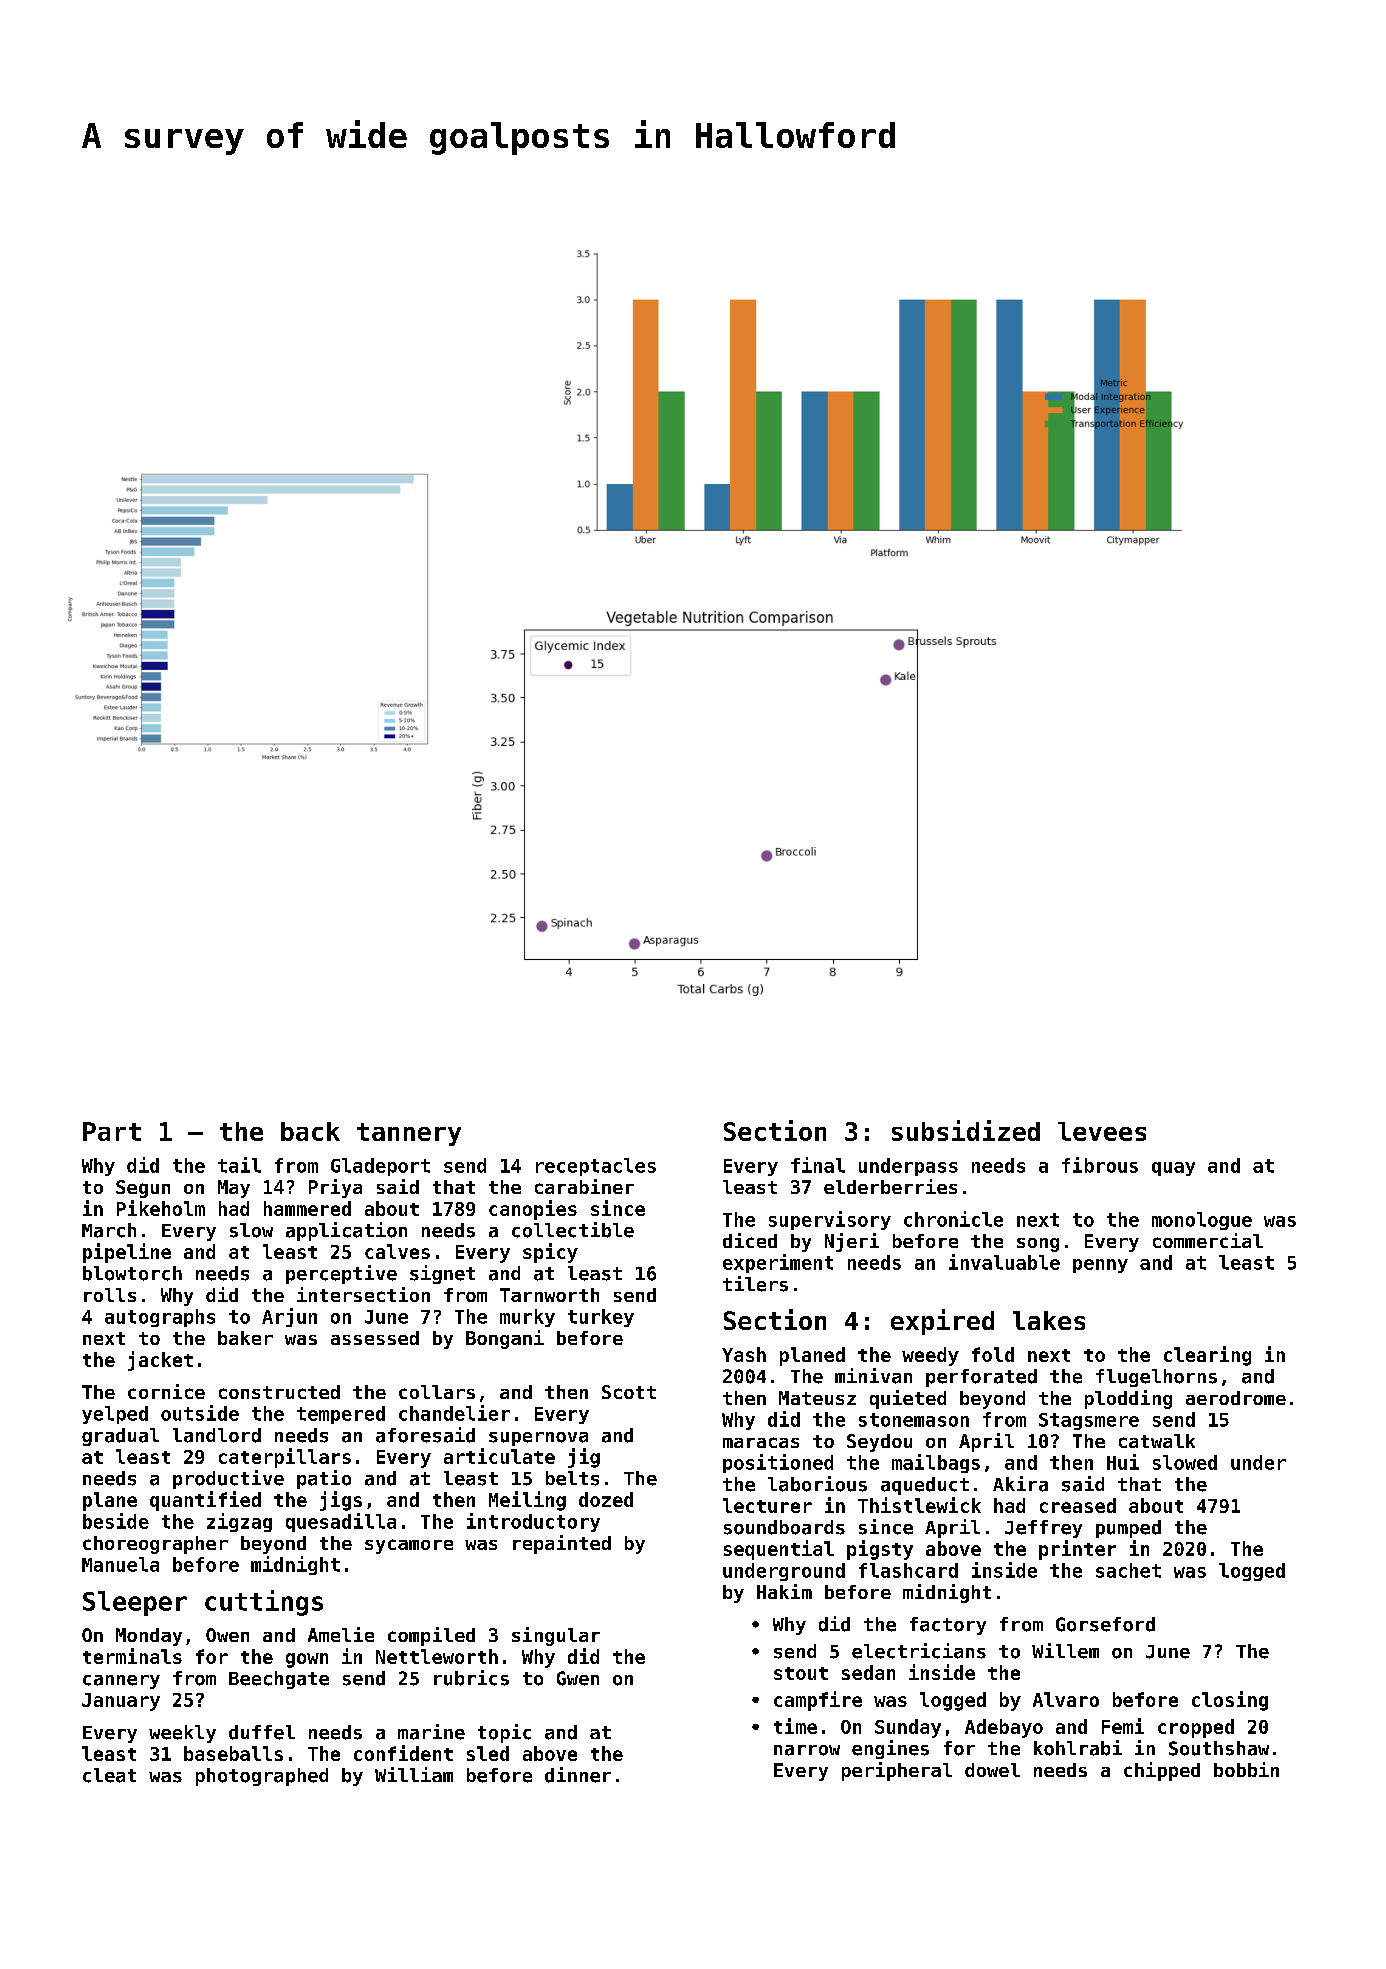 The width and height of the document is (1386, 1969). What do you see at coordinates (341, 1522) in the document?
I see `quesadilla` at bounding box center [341, 1522].
